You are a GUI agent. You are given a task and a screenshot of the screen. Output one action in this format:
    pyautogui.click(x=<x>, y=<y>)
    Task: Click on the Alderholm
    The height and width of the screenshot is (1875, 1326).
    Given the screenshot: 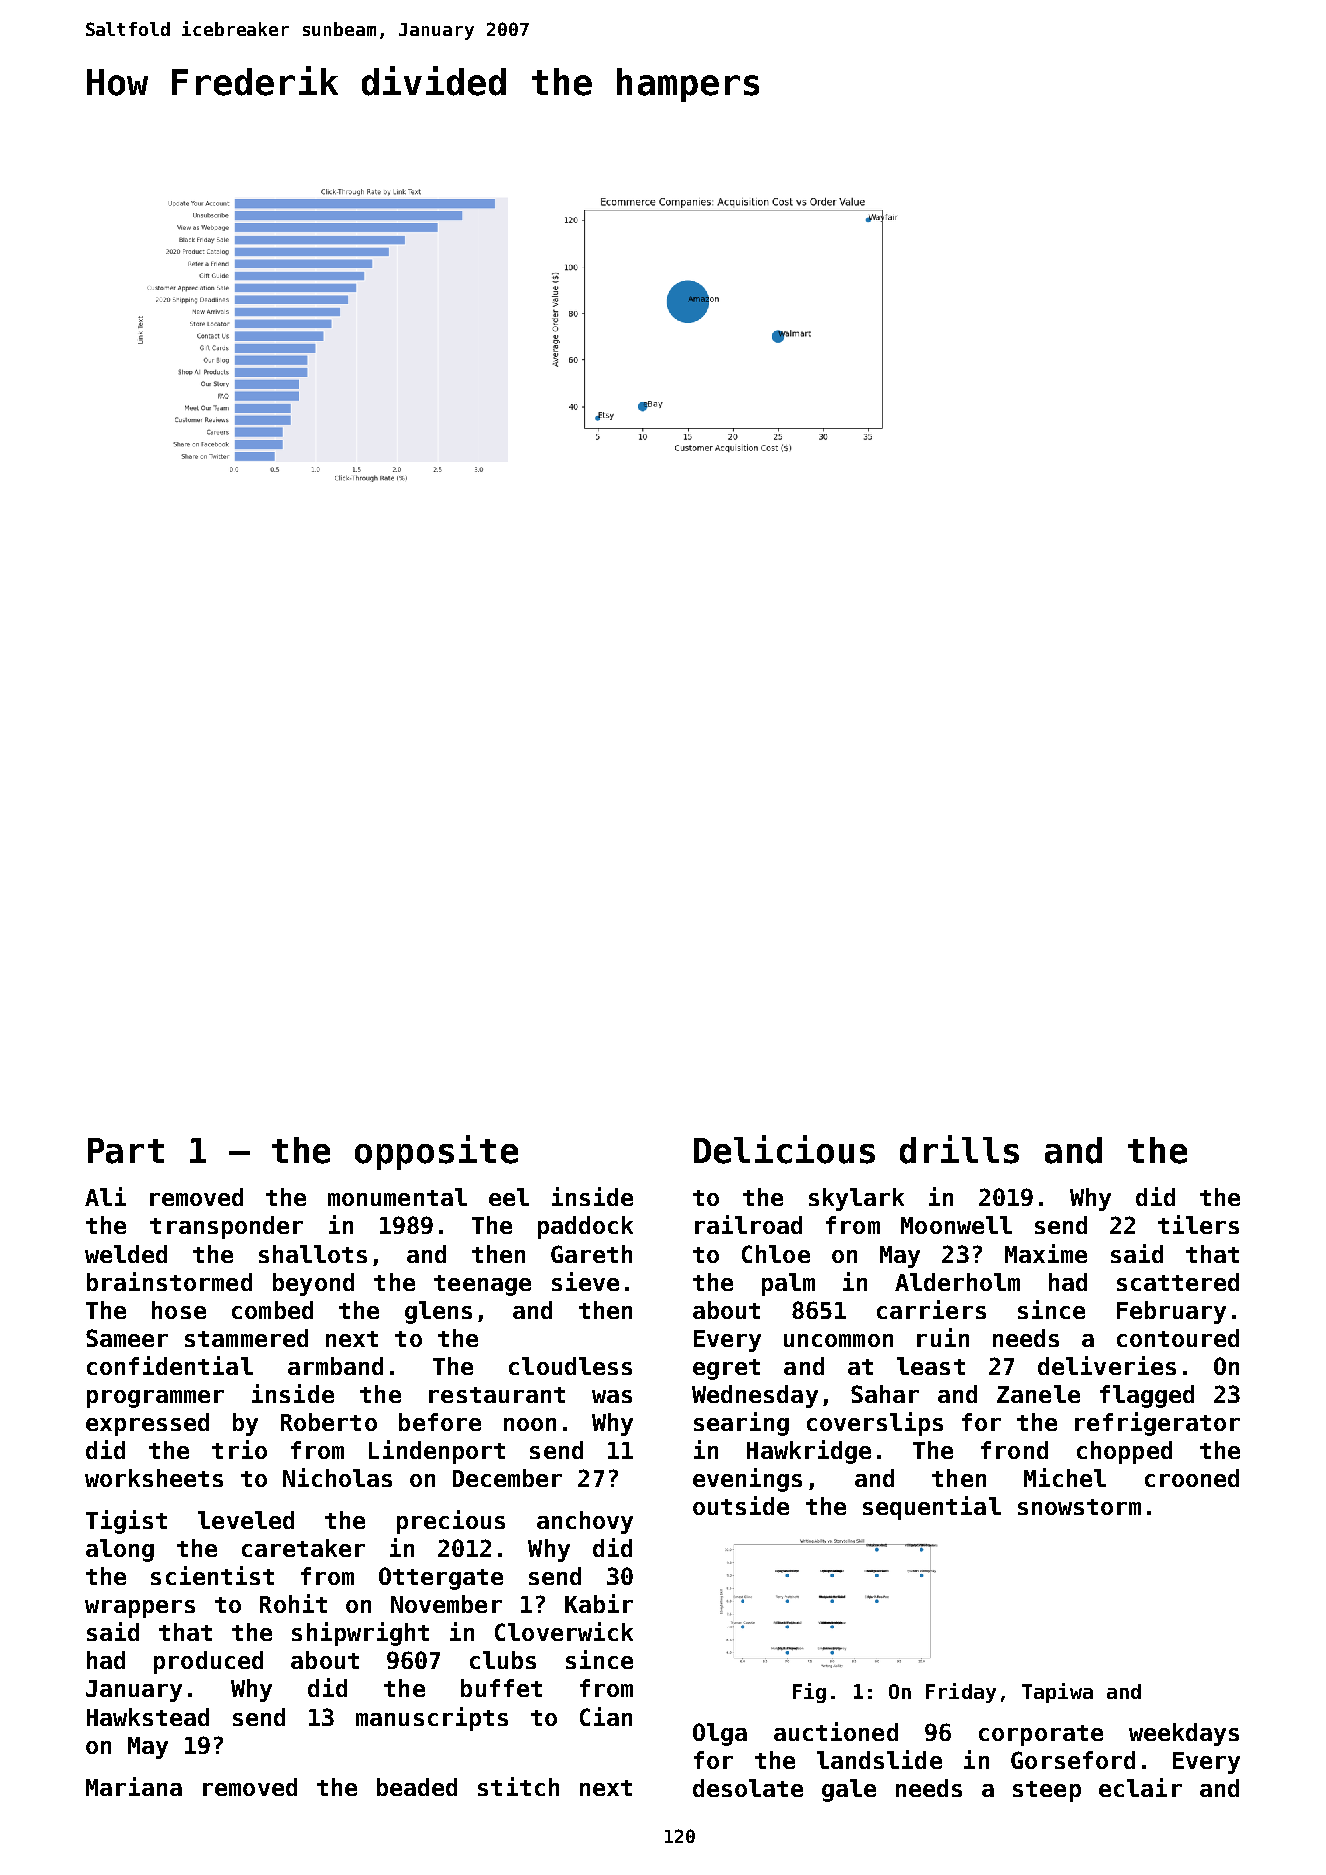 What is the action you would take?
    pyautogui.click(x=957, y=1282)
